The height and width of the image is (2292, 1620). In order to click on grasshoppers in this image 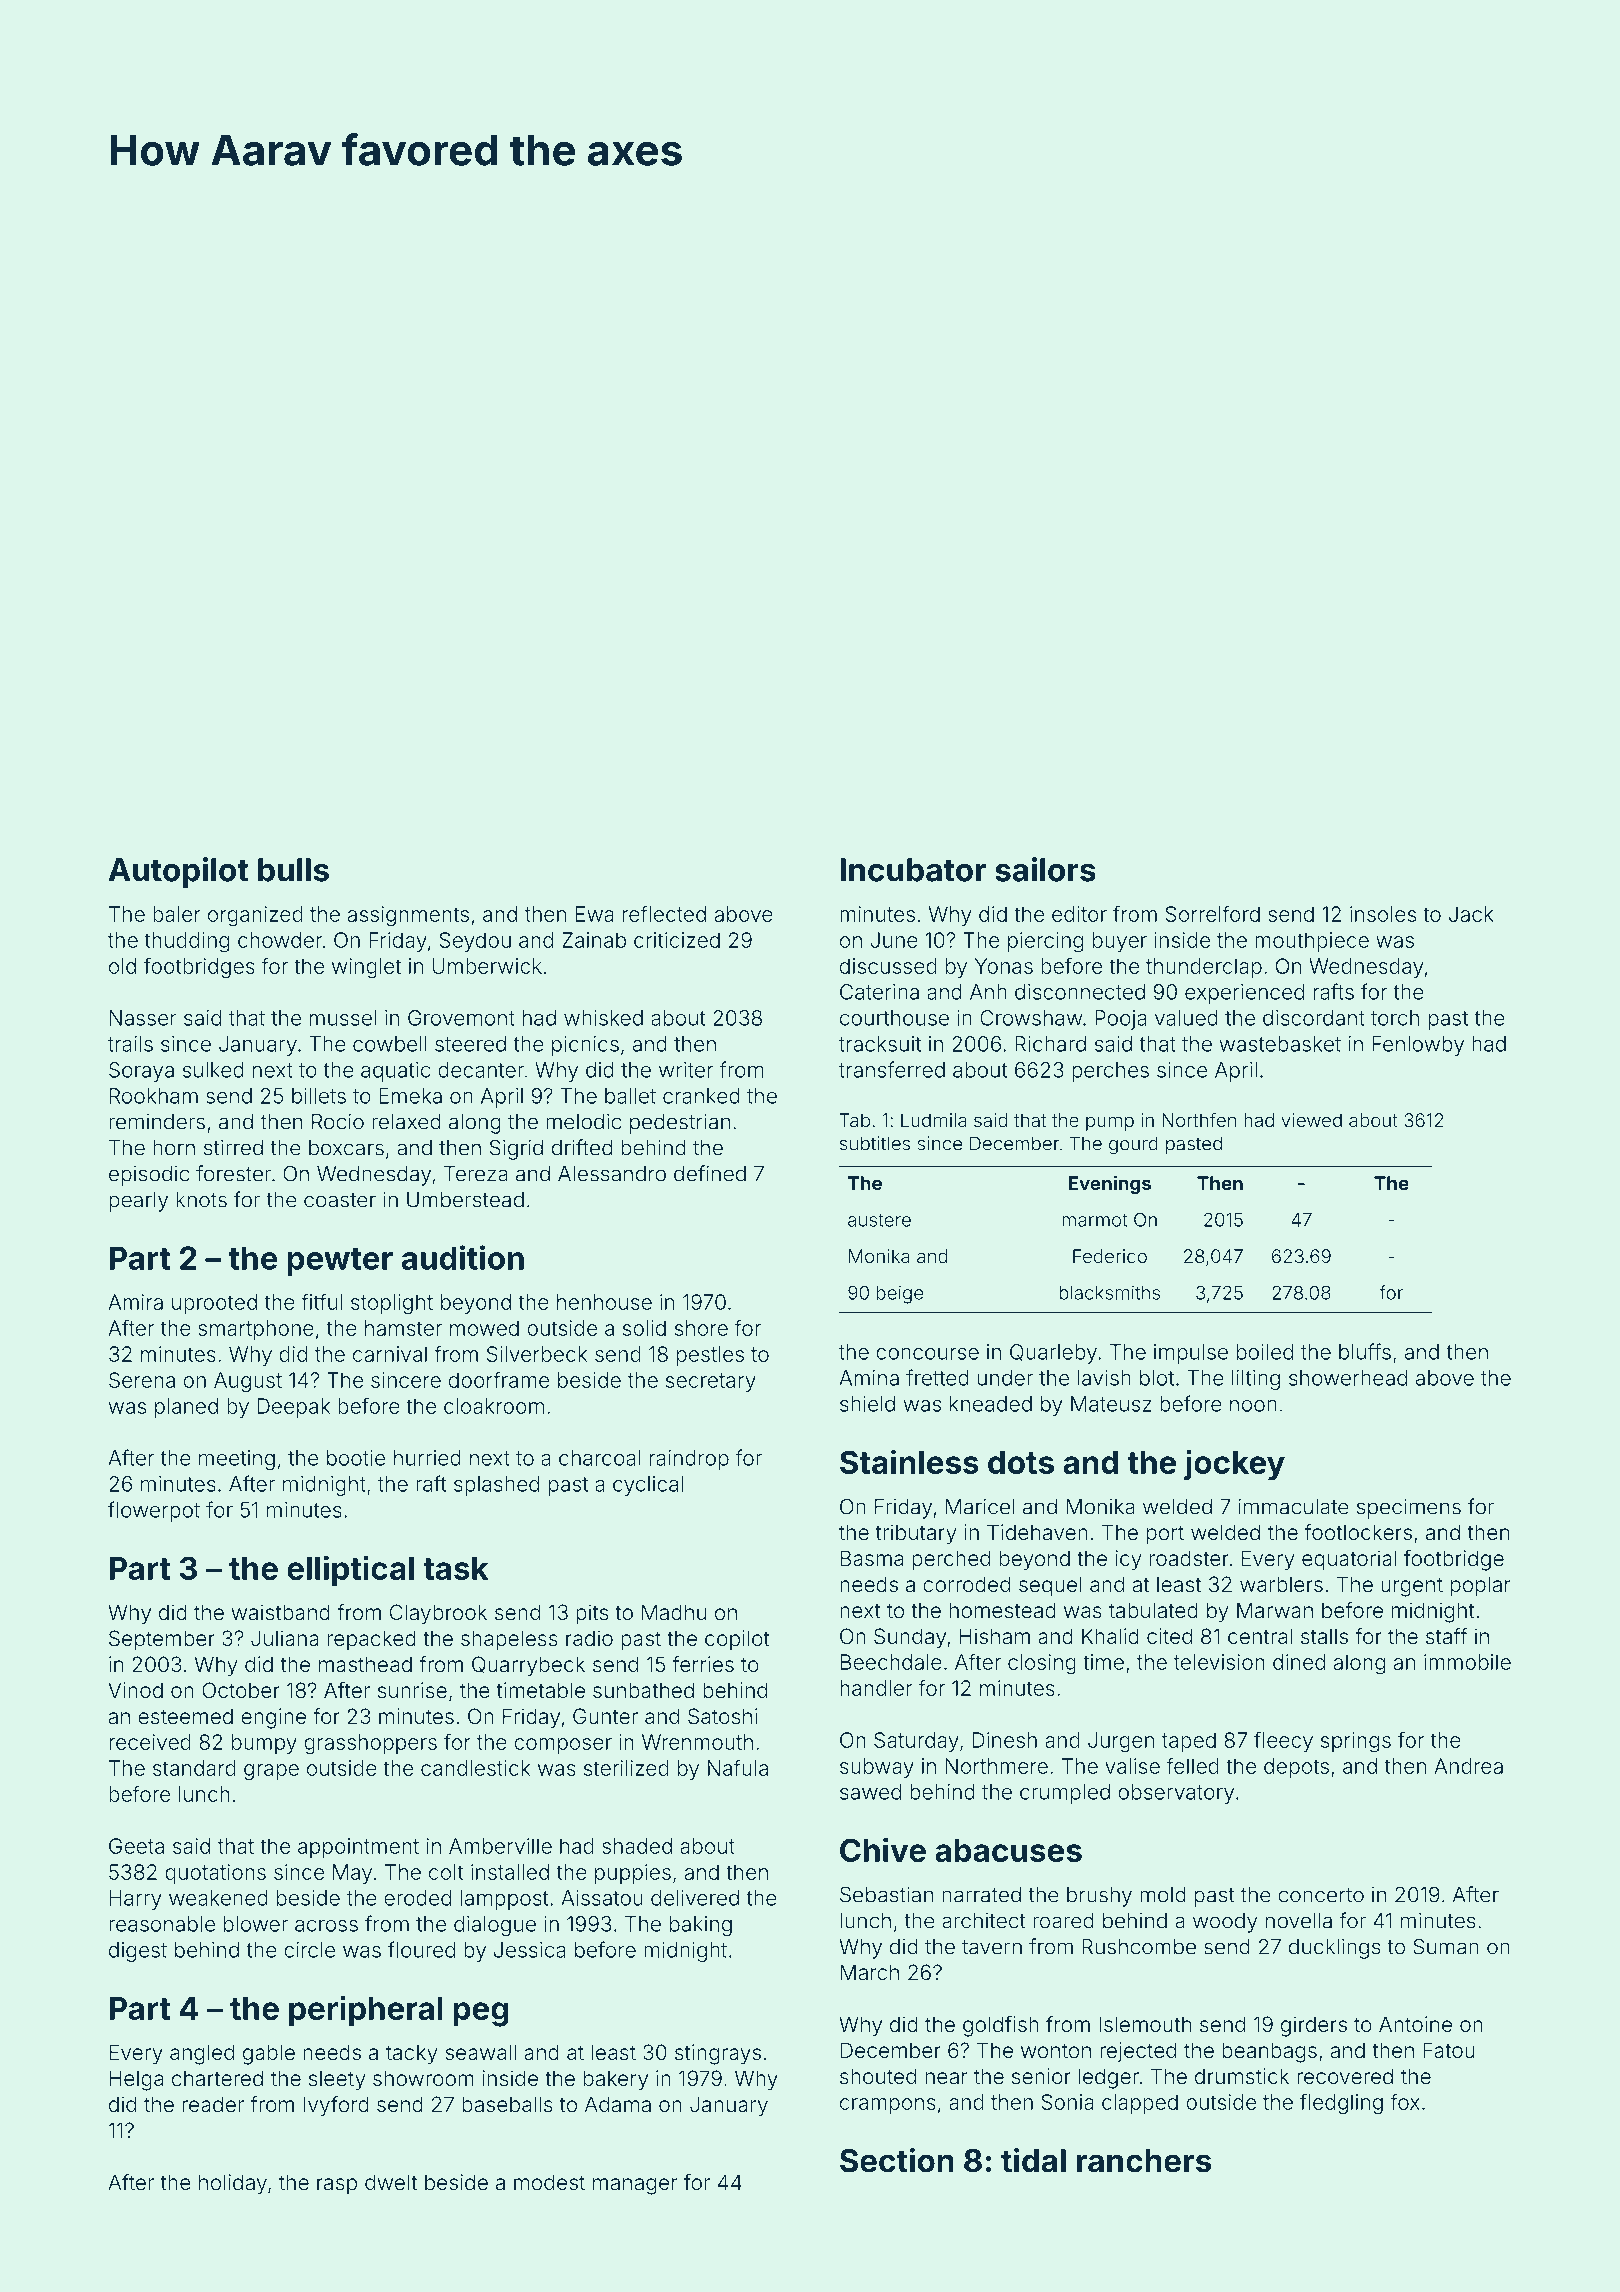, I will do `click(370, 1744)`.
